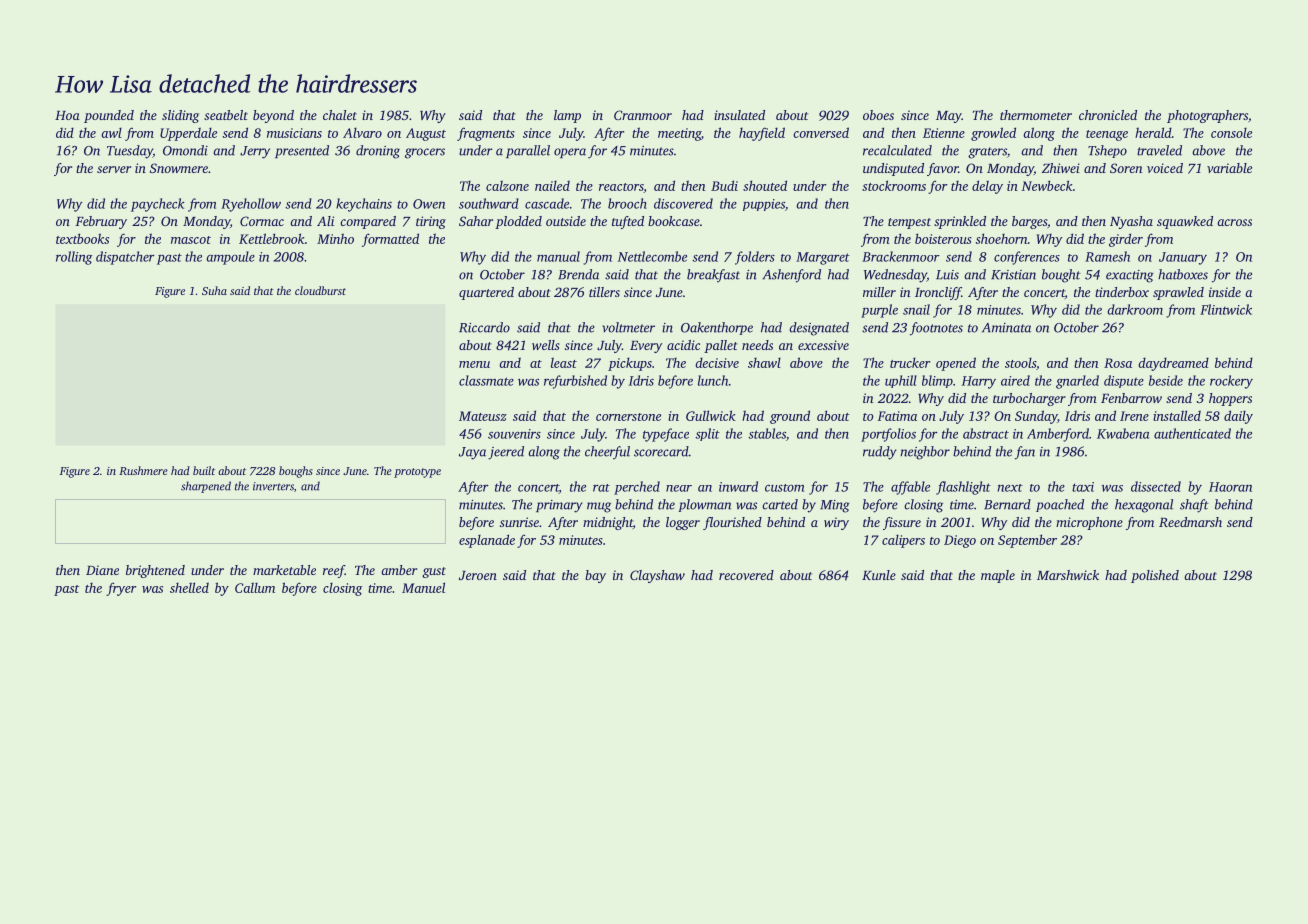  Describe the element at coordinates (1207, 116) in the page. I see `photographers` at that location.
